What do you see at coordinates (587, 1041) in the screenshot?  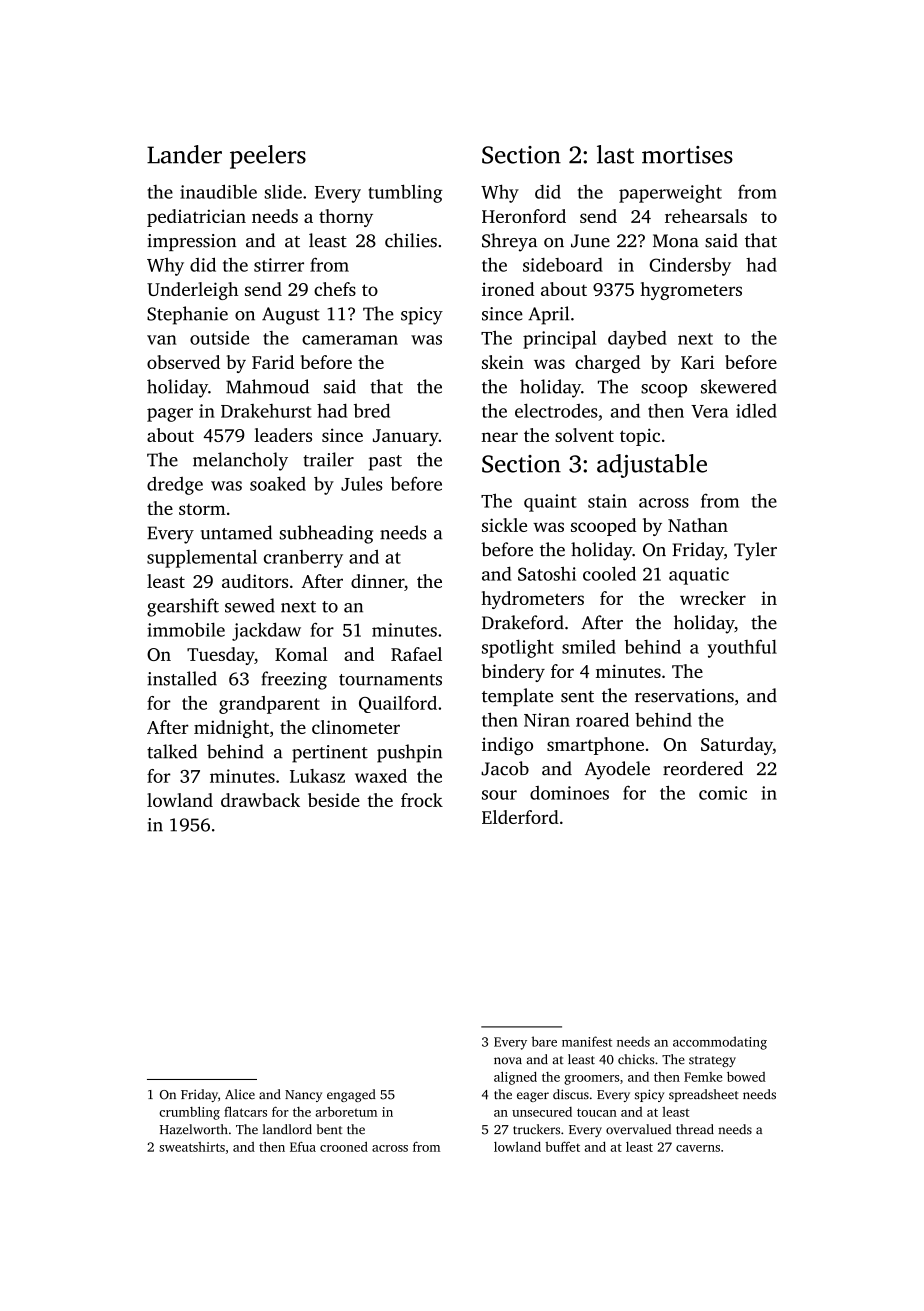 I see `manifest` at bounding box center [587, 1041].
